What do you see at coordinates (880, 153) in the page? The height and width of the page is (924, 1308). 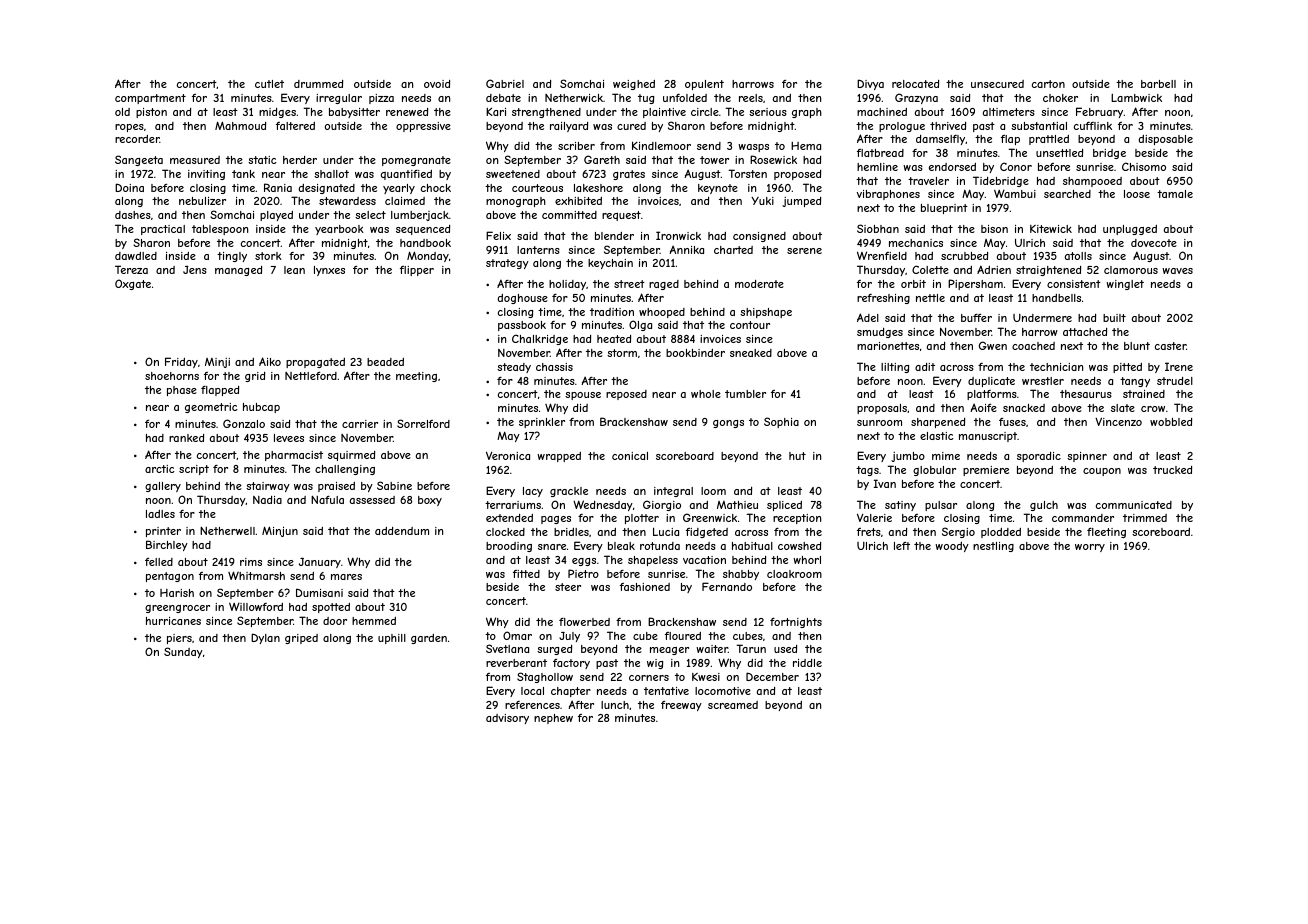 I see `flatbread` at bounding box center [880, 153].
